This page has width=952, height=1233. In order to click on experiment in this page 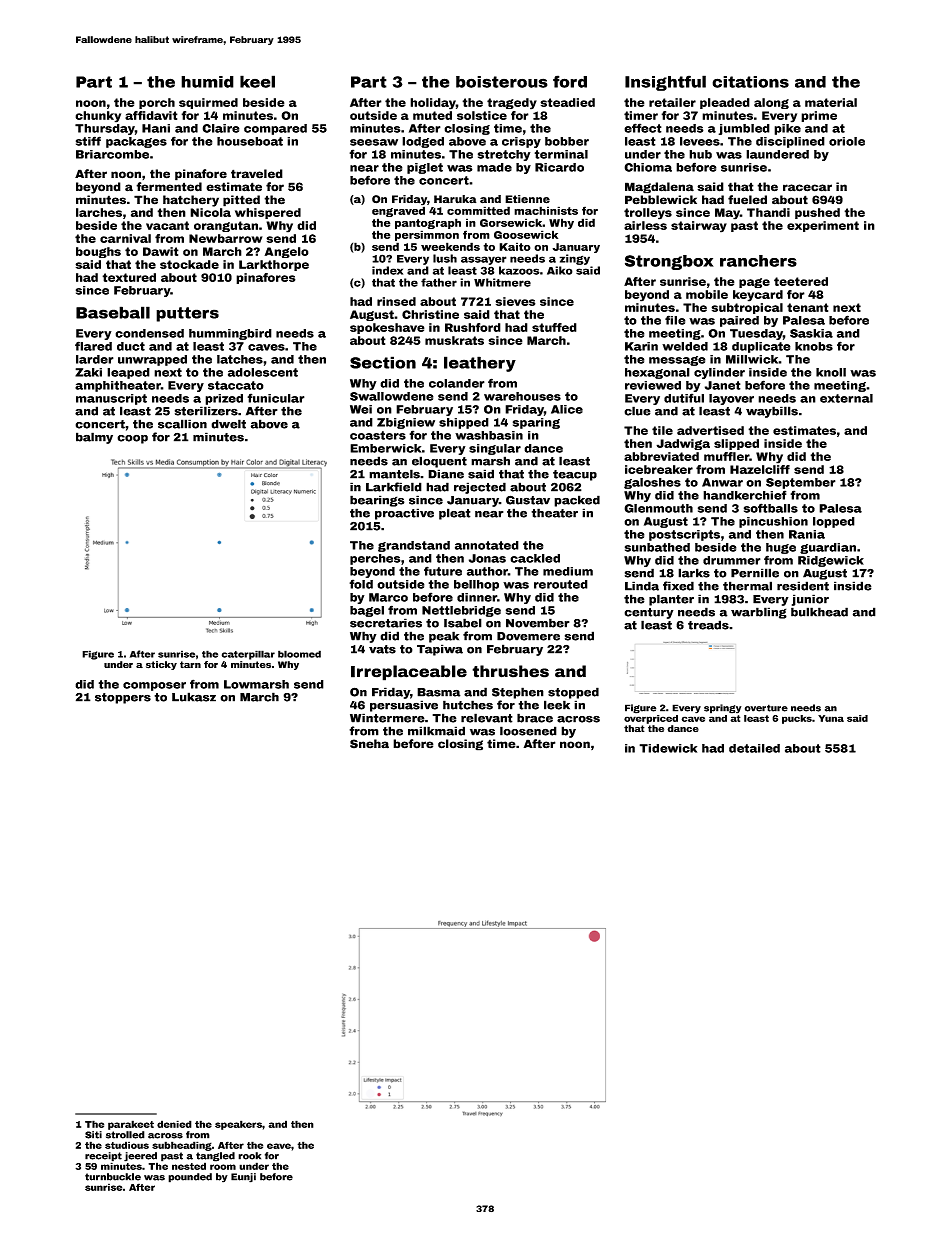, I will do `click(823, 226)`.
